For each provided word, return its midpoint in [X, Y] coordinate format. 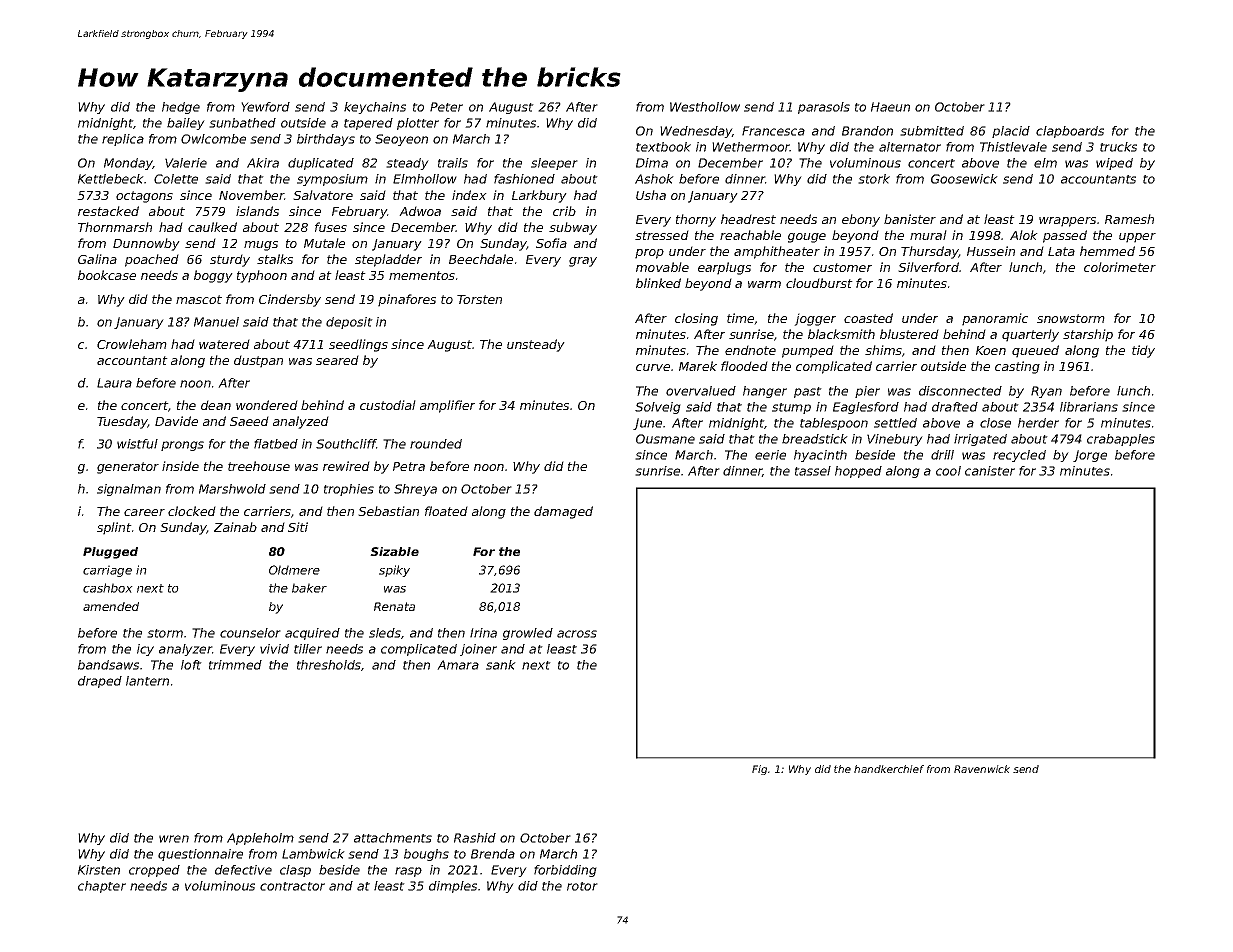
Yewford [265, 107]
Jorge [1090, 456]
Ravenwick [982, 769]
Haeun [890, 107]
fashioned [524, 179]
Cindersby [290, 300]
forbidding [565, 871]
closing [696, 319]
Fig [759, 770]
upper [1137, 238]
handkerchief [889, 769]
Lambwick [313, 854]
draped [100, 682]
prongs [182, 446]
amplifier [447, 406]
